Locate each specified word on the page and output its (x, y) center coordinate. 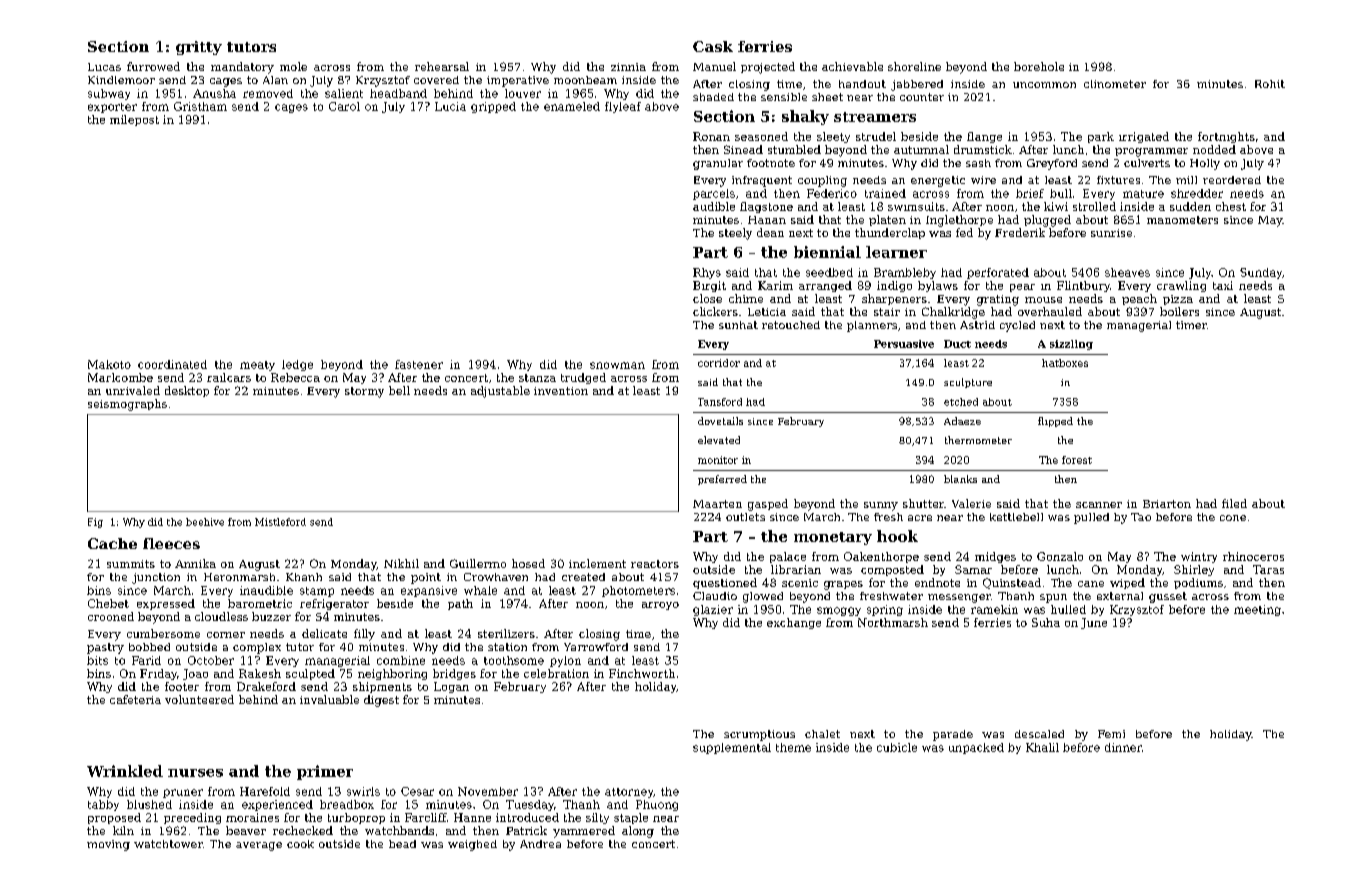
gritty (199, 48)
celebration (556, 673)
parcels (714, 194)
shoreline (914, 66)
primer (325, 772)
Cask (713, 46)
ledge (297, 365)
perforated (998, 273)
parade (953, 735)
